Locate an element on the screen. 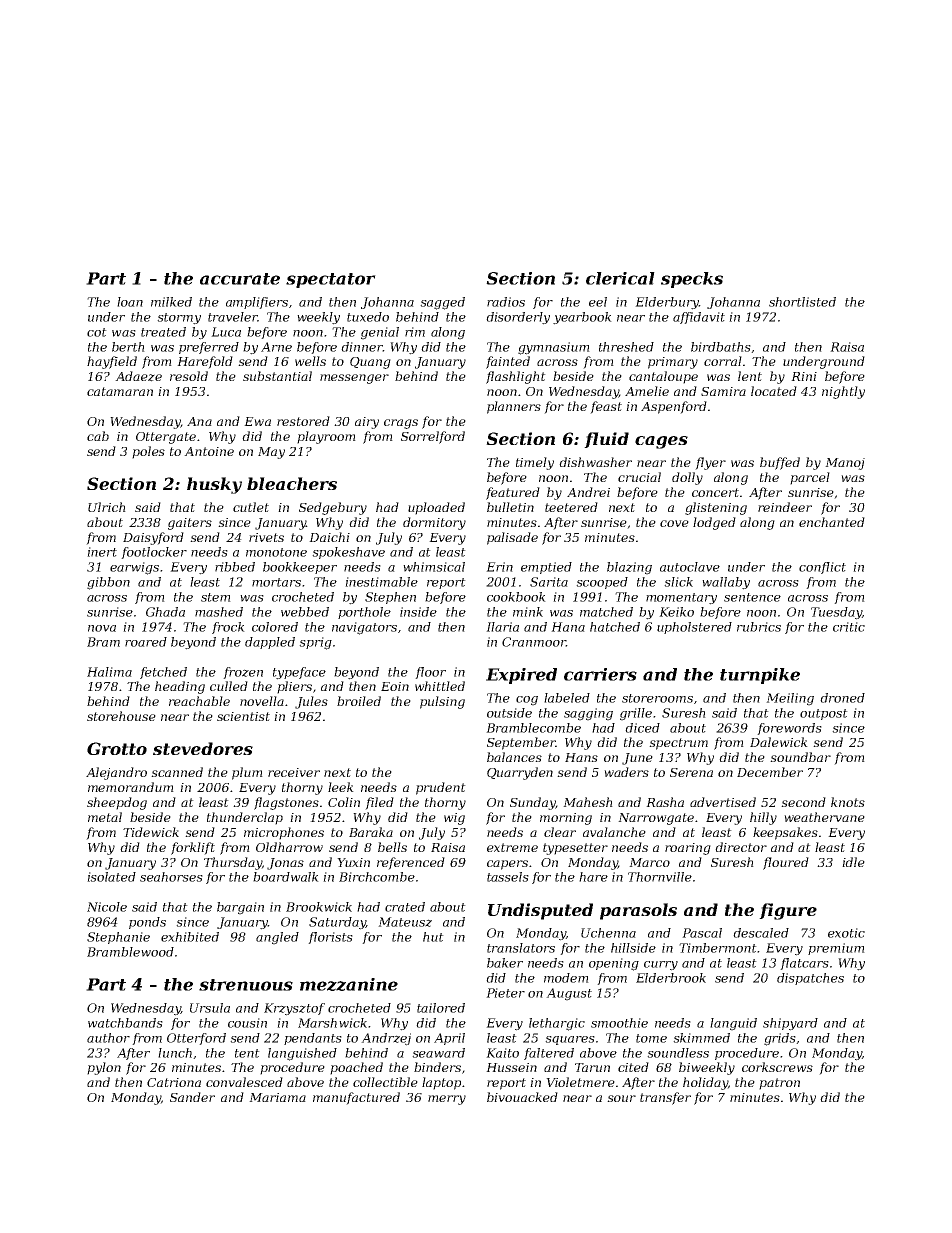 This screenshot has width=952, height=1233. blazing is located at coordinates (629, 568).
